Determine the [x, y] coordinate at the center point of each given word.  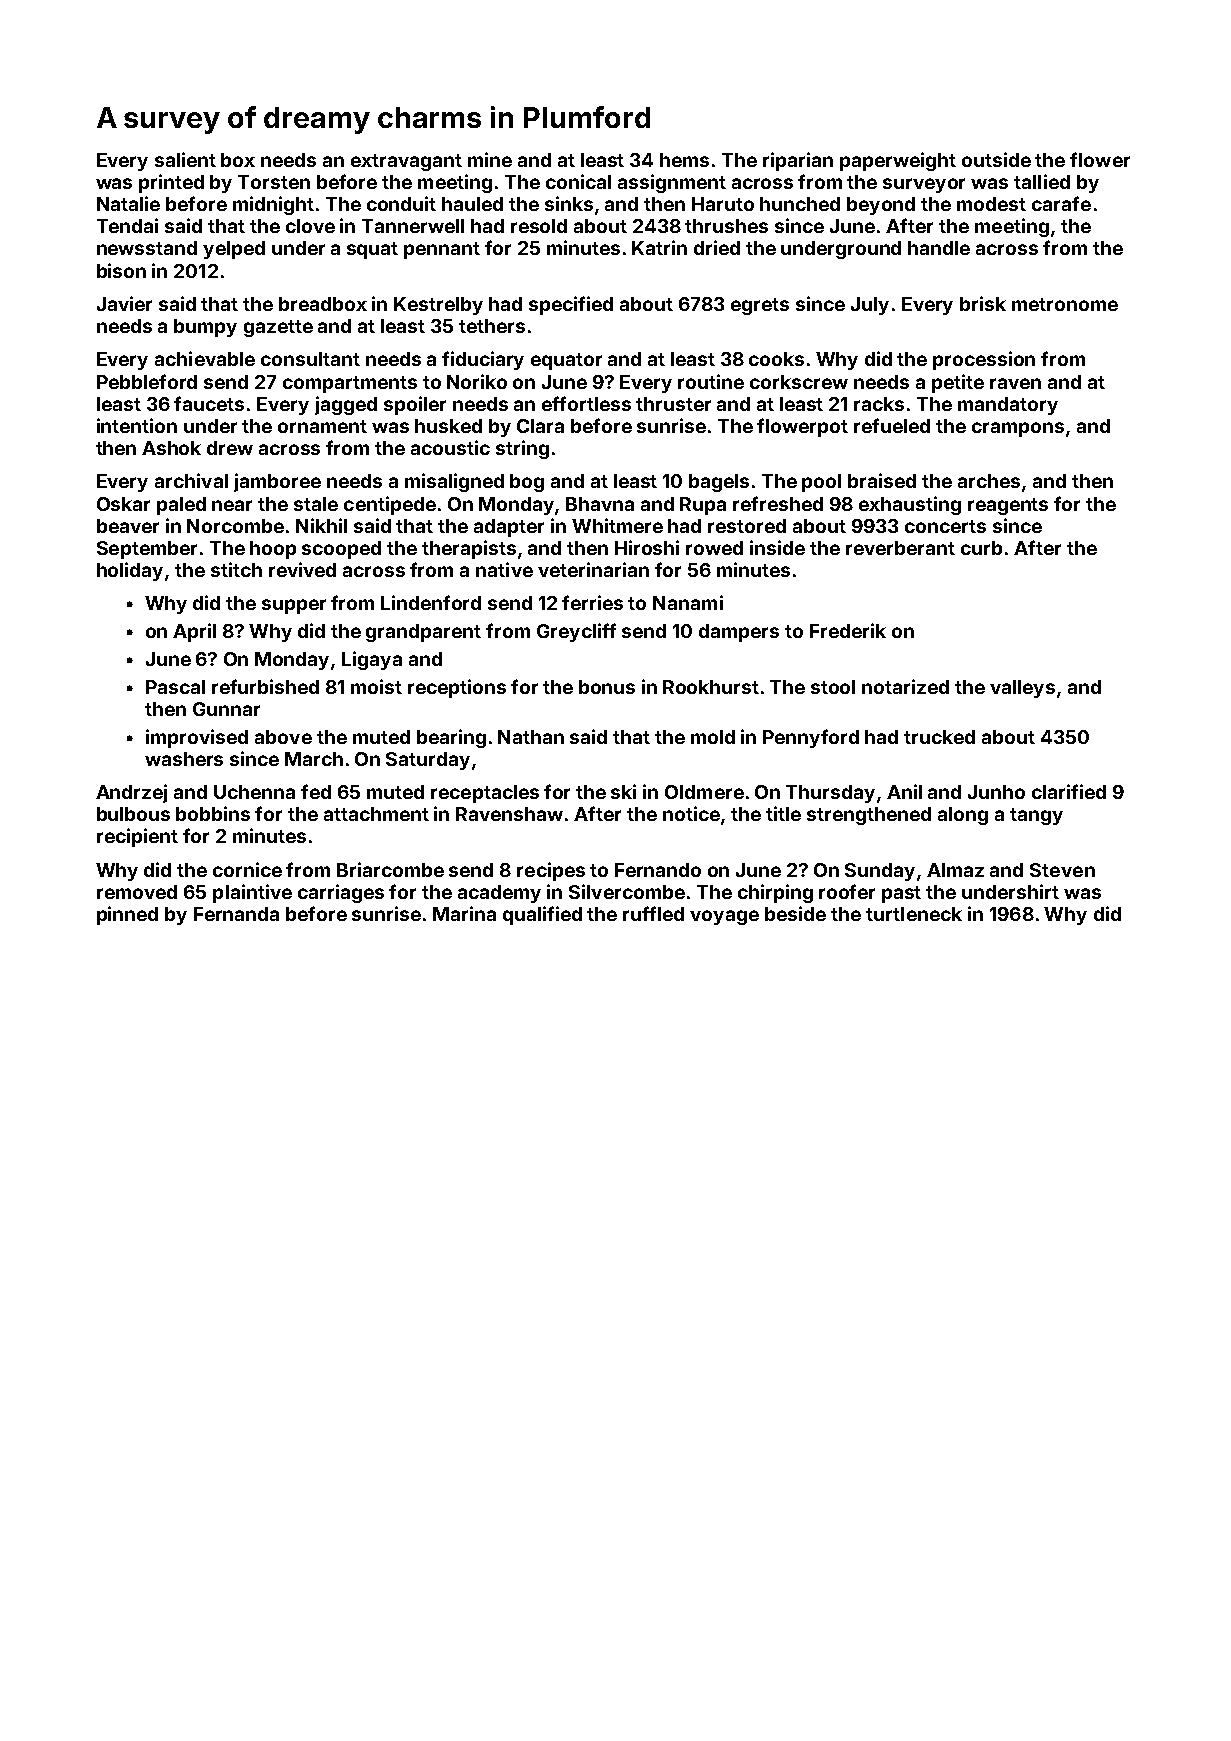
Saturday [428, 761]
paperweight [898, 161]
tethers [492, 326]
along [963, 816]
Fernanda [236, 914]
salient [185, 159]
